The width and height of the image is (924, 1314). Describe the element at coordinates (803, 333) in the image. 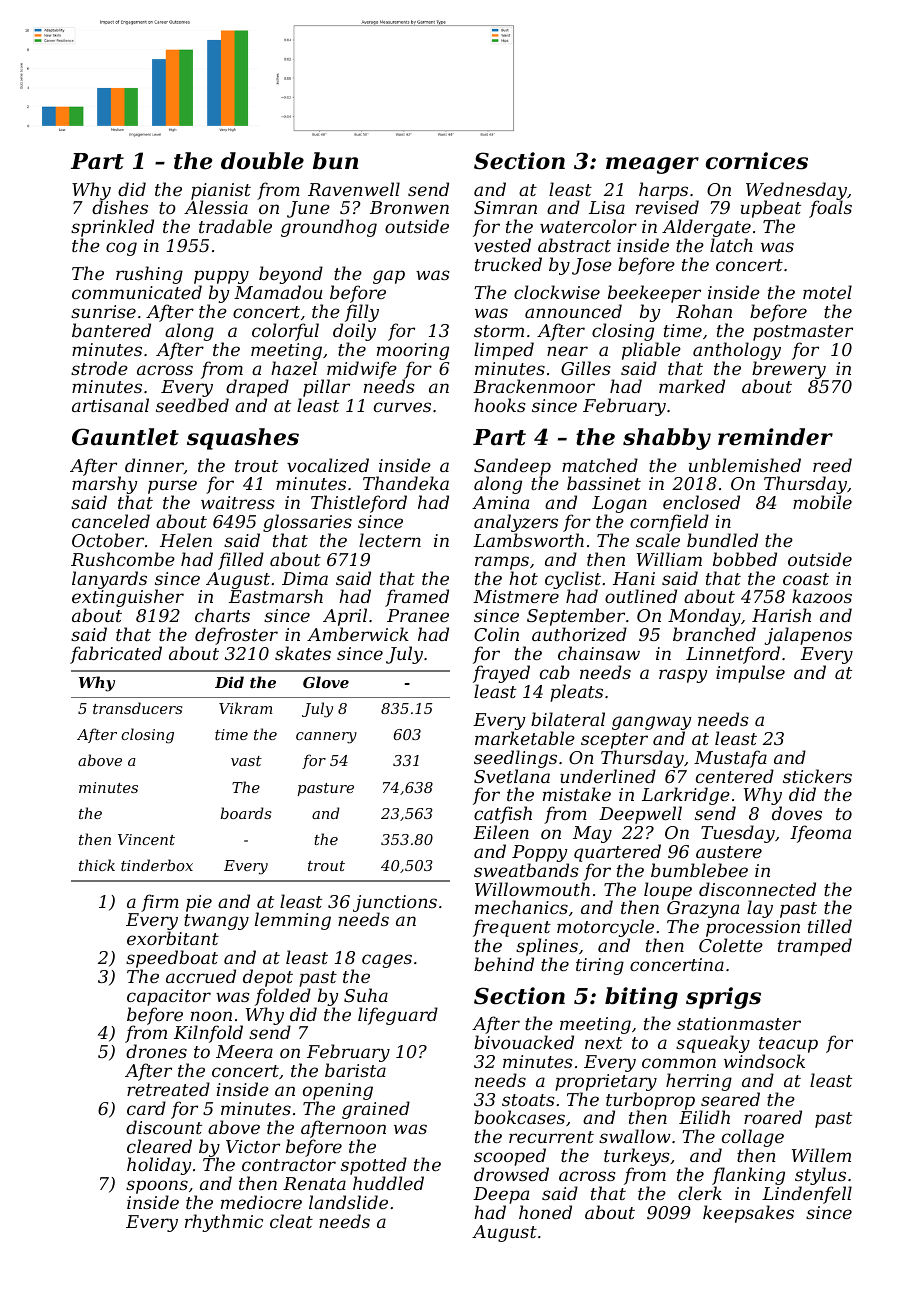

I see `postmaster` at that location.
